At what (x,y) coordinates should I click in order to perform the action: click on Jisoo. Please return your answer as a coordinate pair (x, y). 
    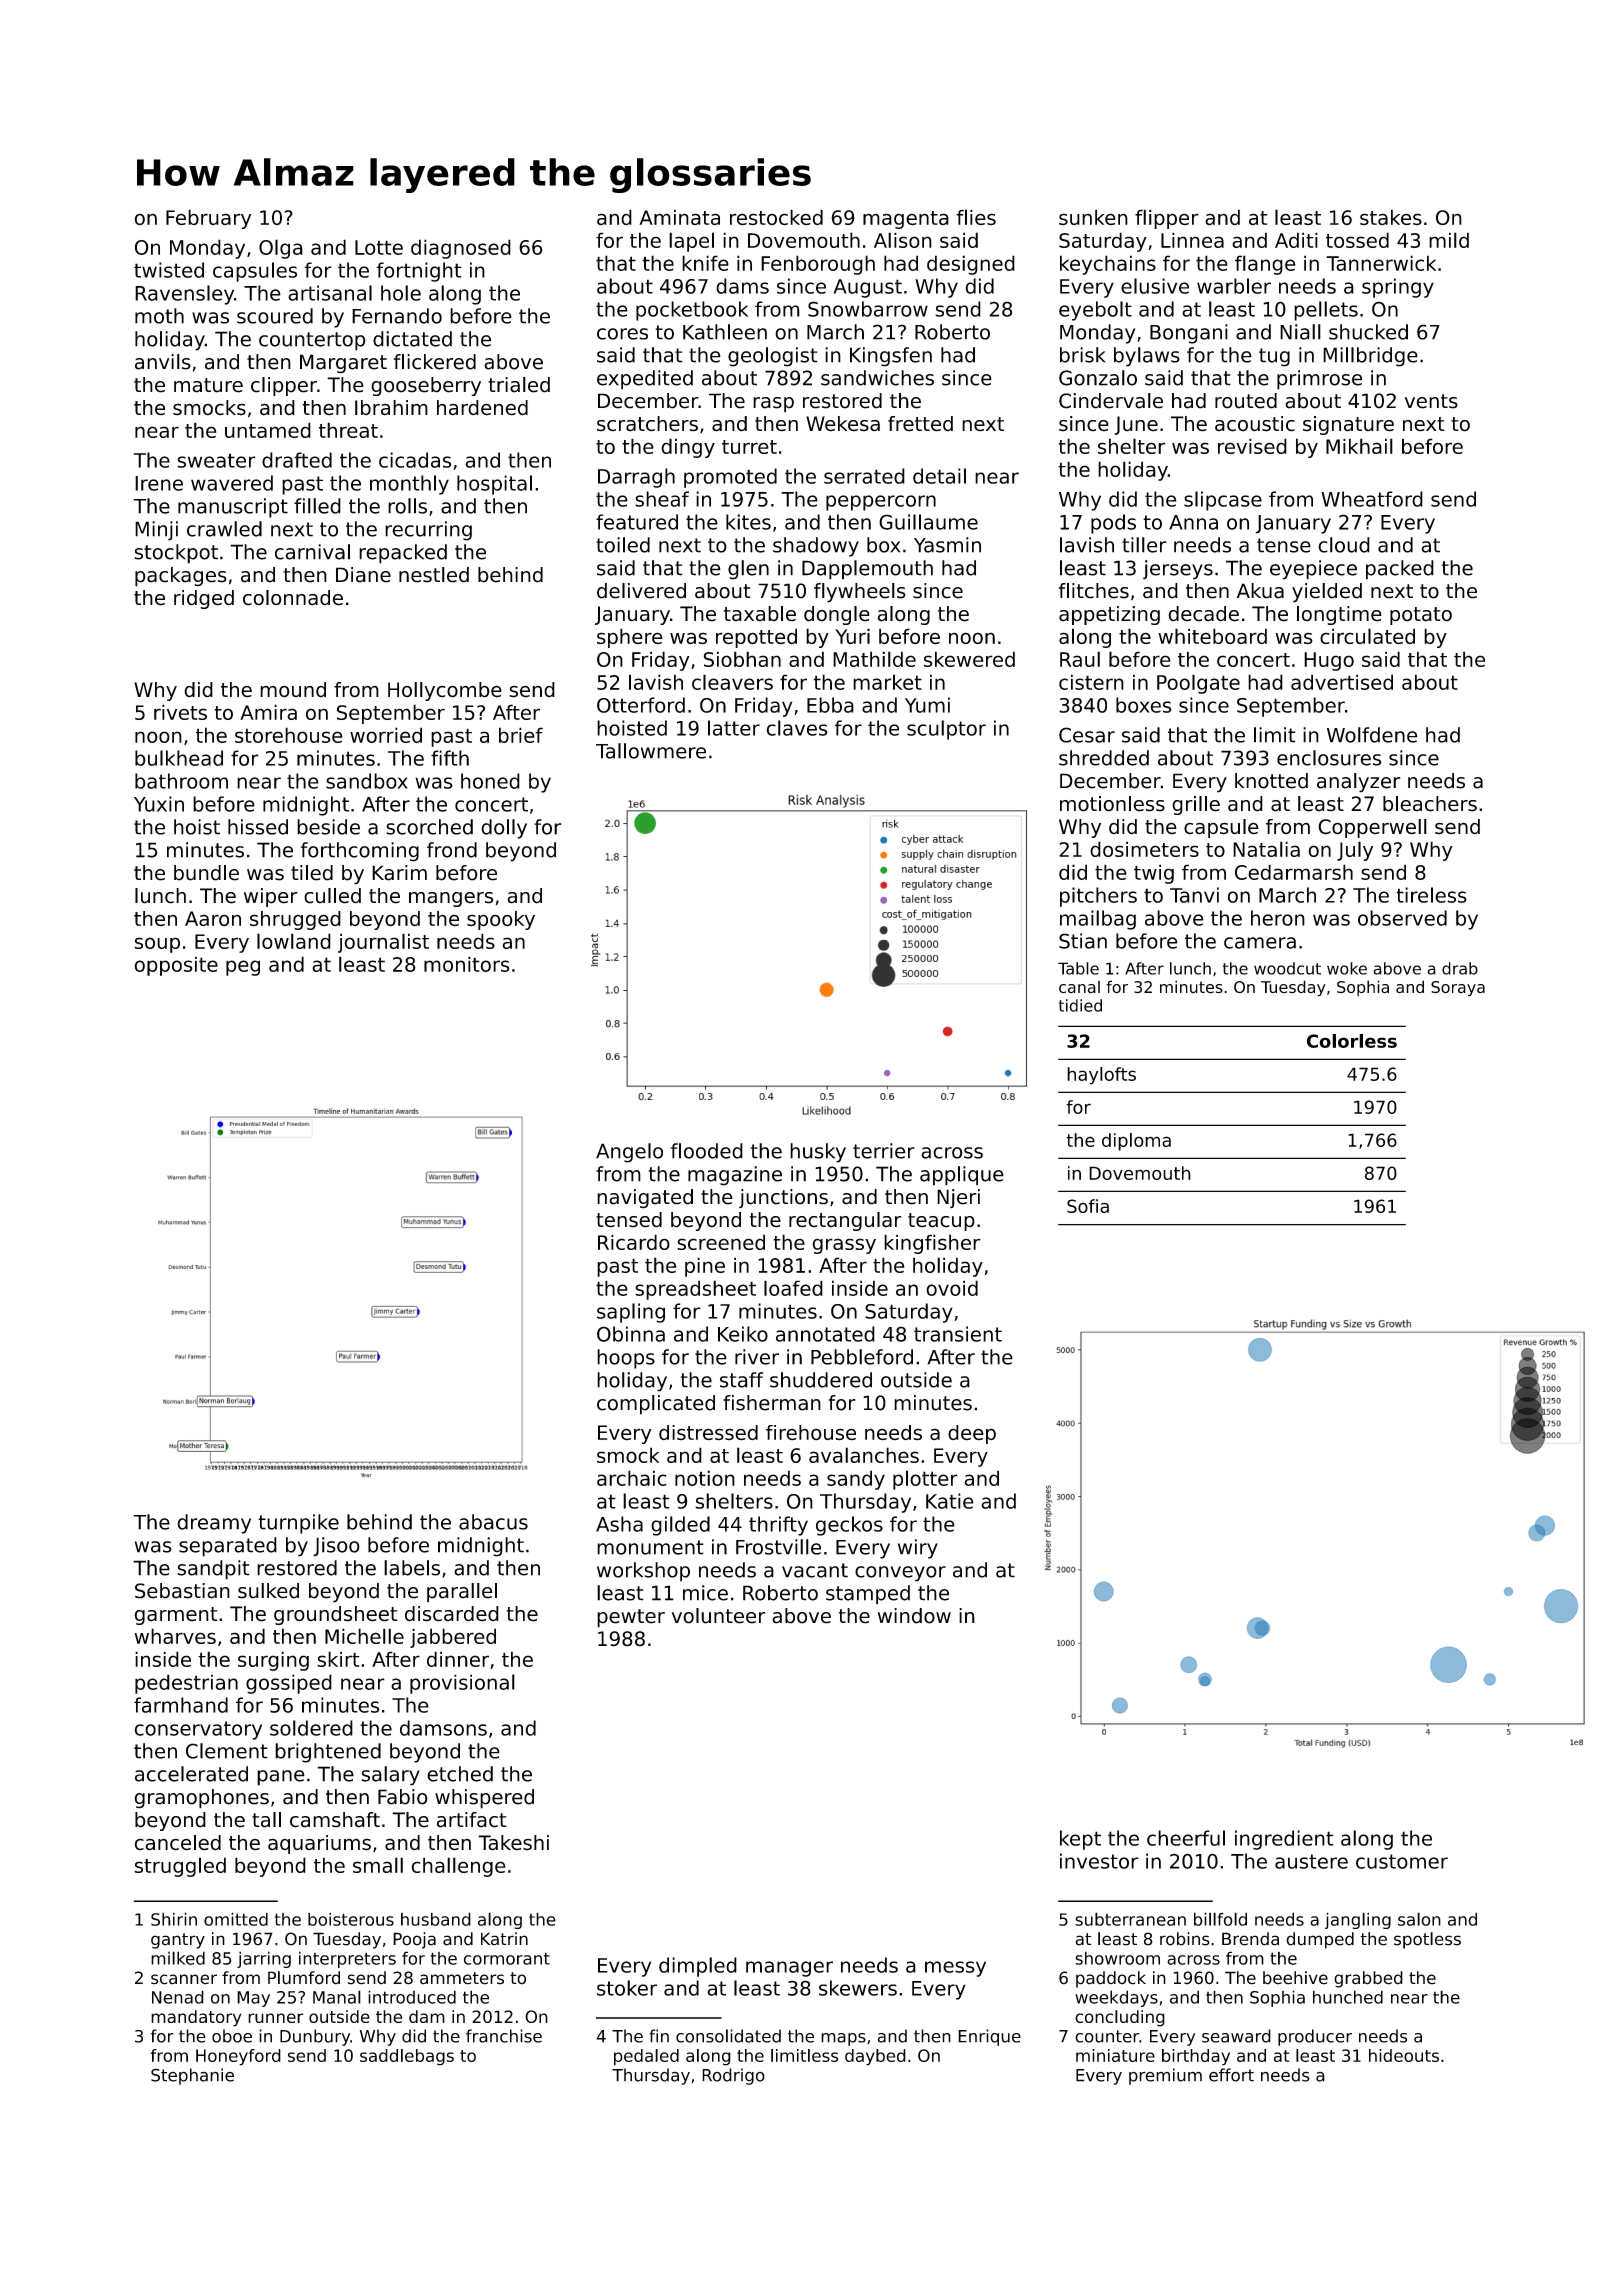
    Looking at the image, I should click on (336, 1547).
